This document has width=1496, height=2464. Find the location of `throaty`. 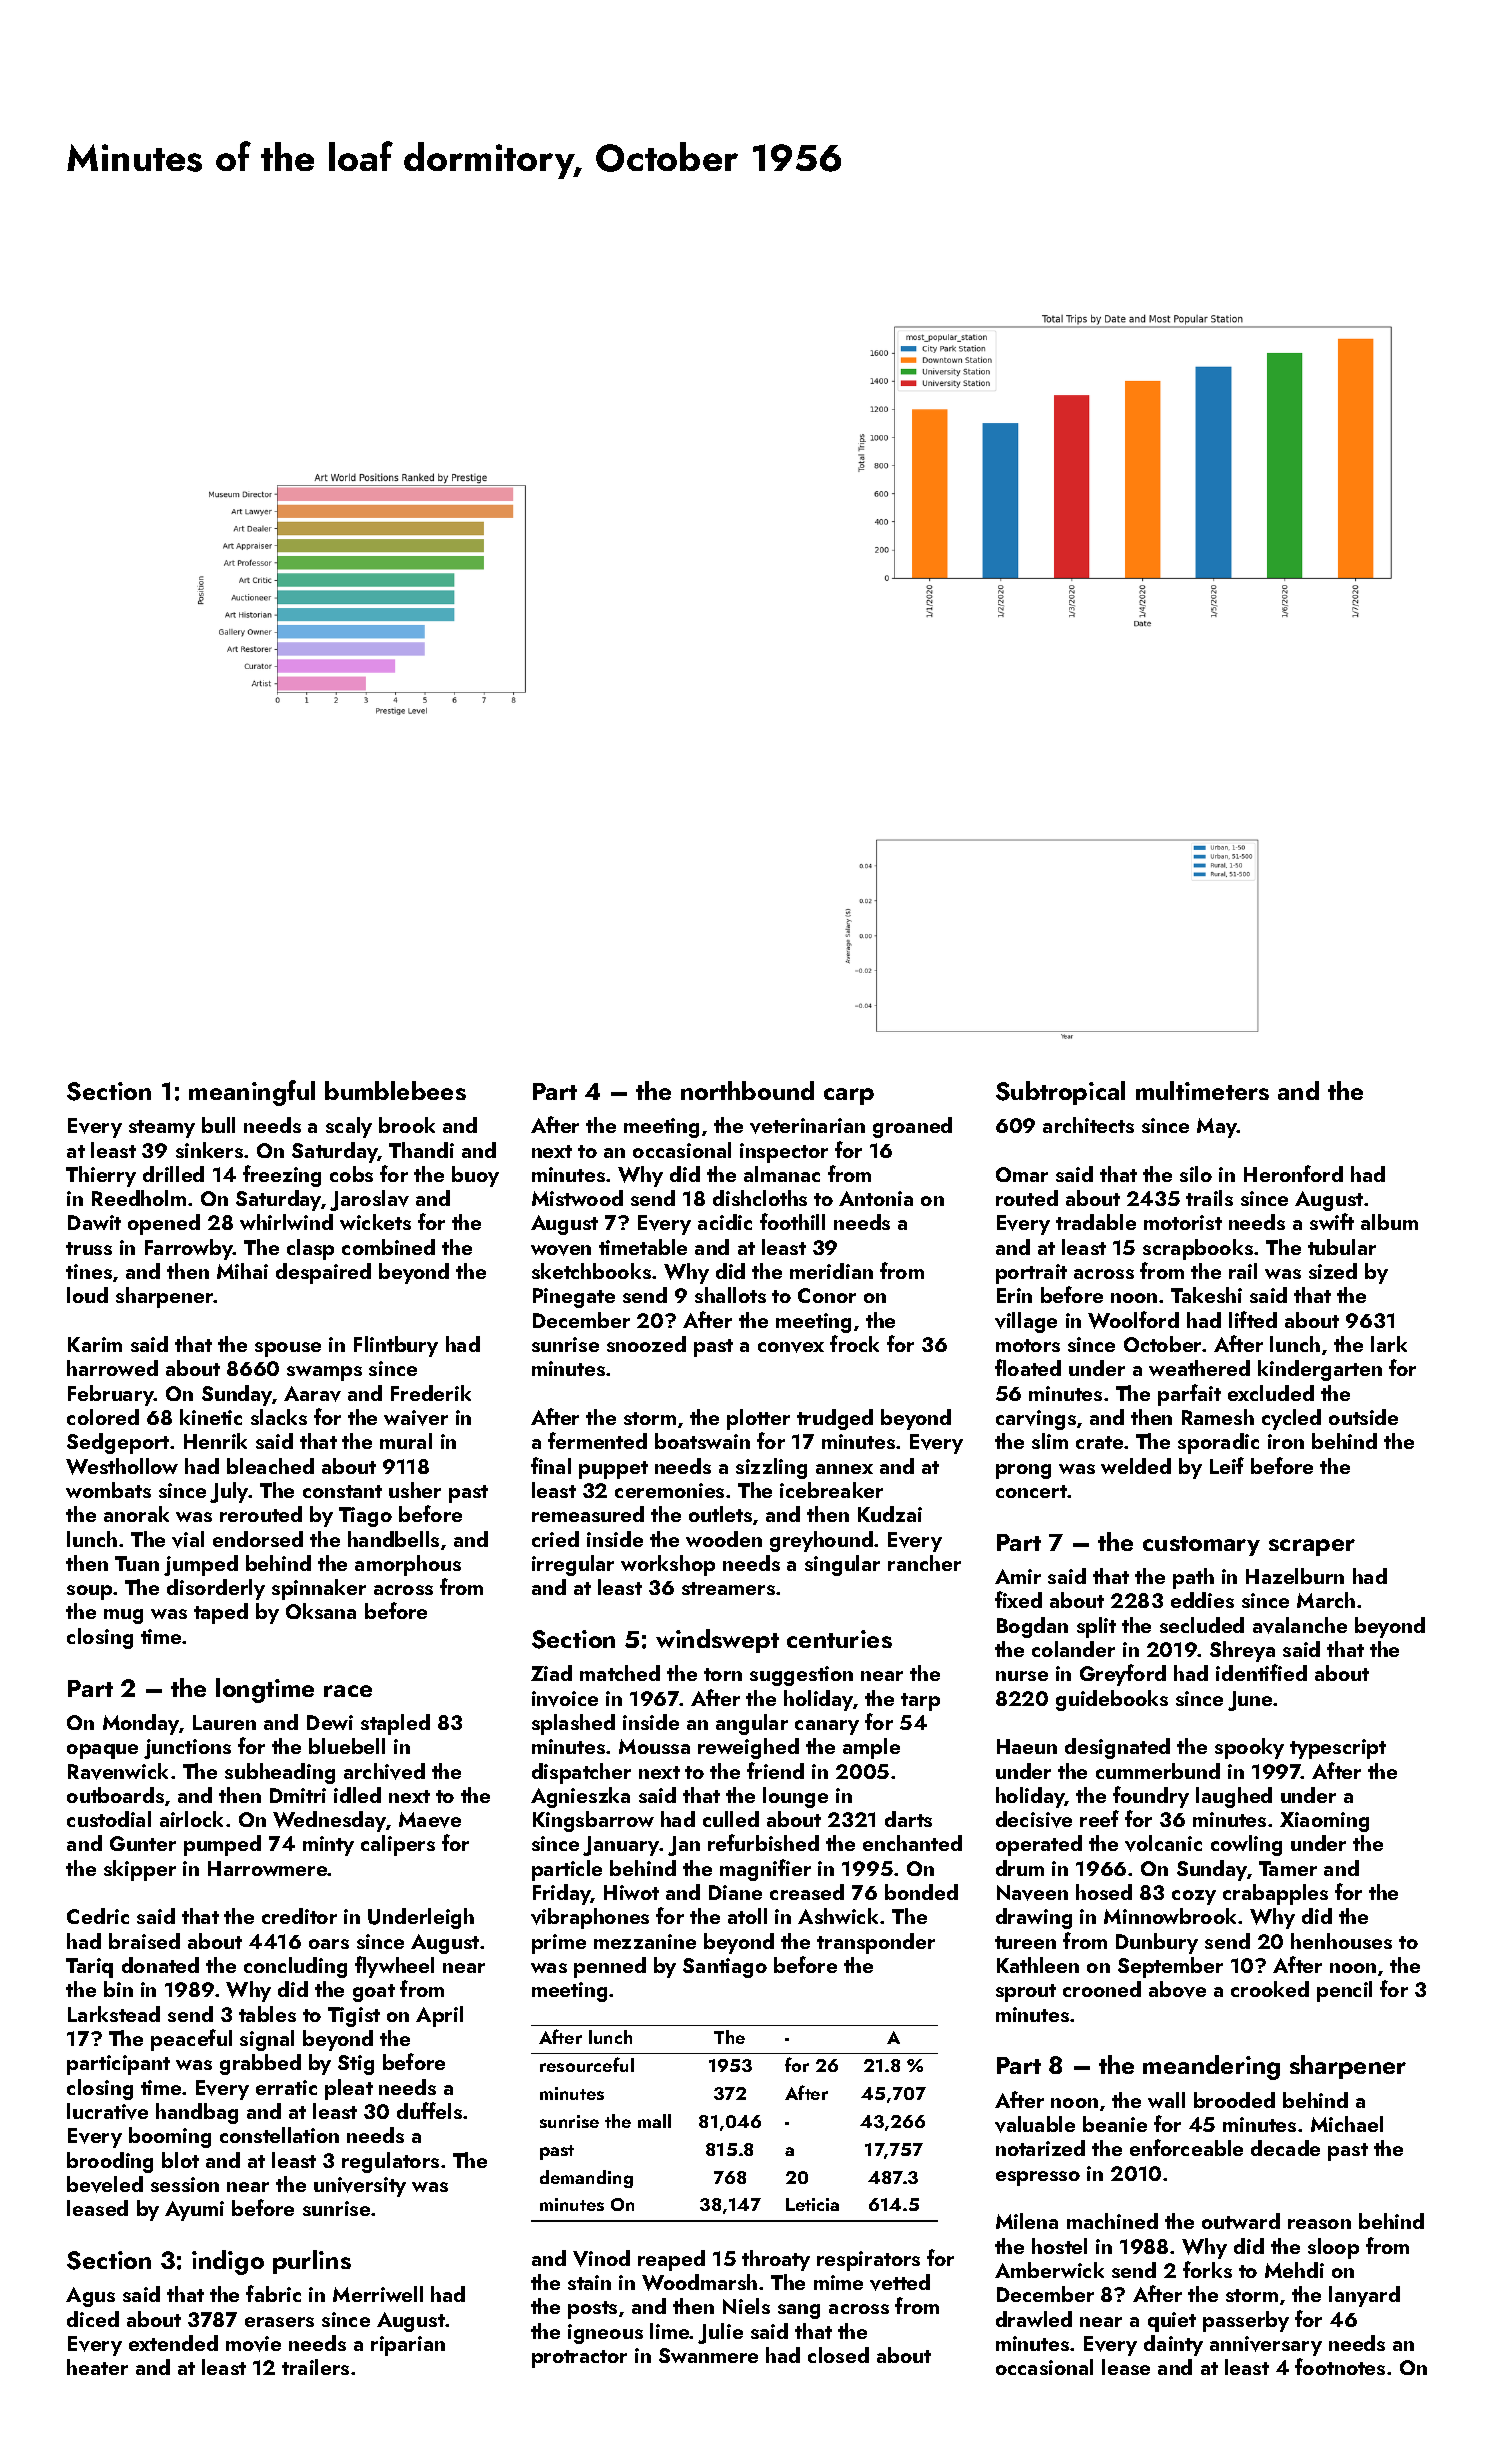

throaty is located at coordinates (776, 2260).
